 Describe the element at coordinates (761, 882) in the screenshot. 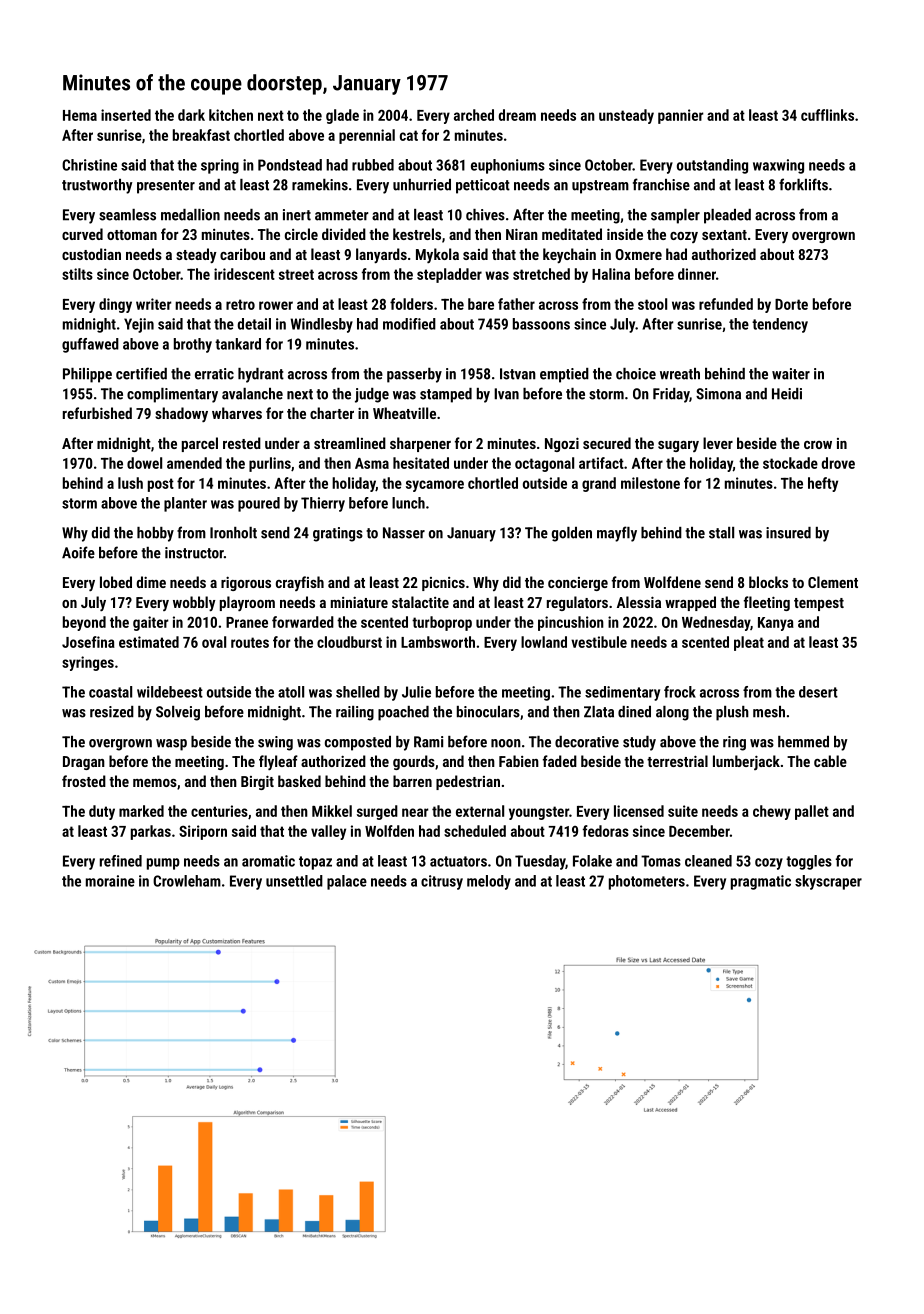

I see `pragmatic` at that location.
